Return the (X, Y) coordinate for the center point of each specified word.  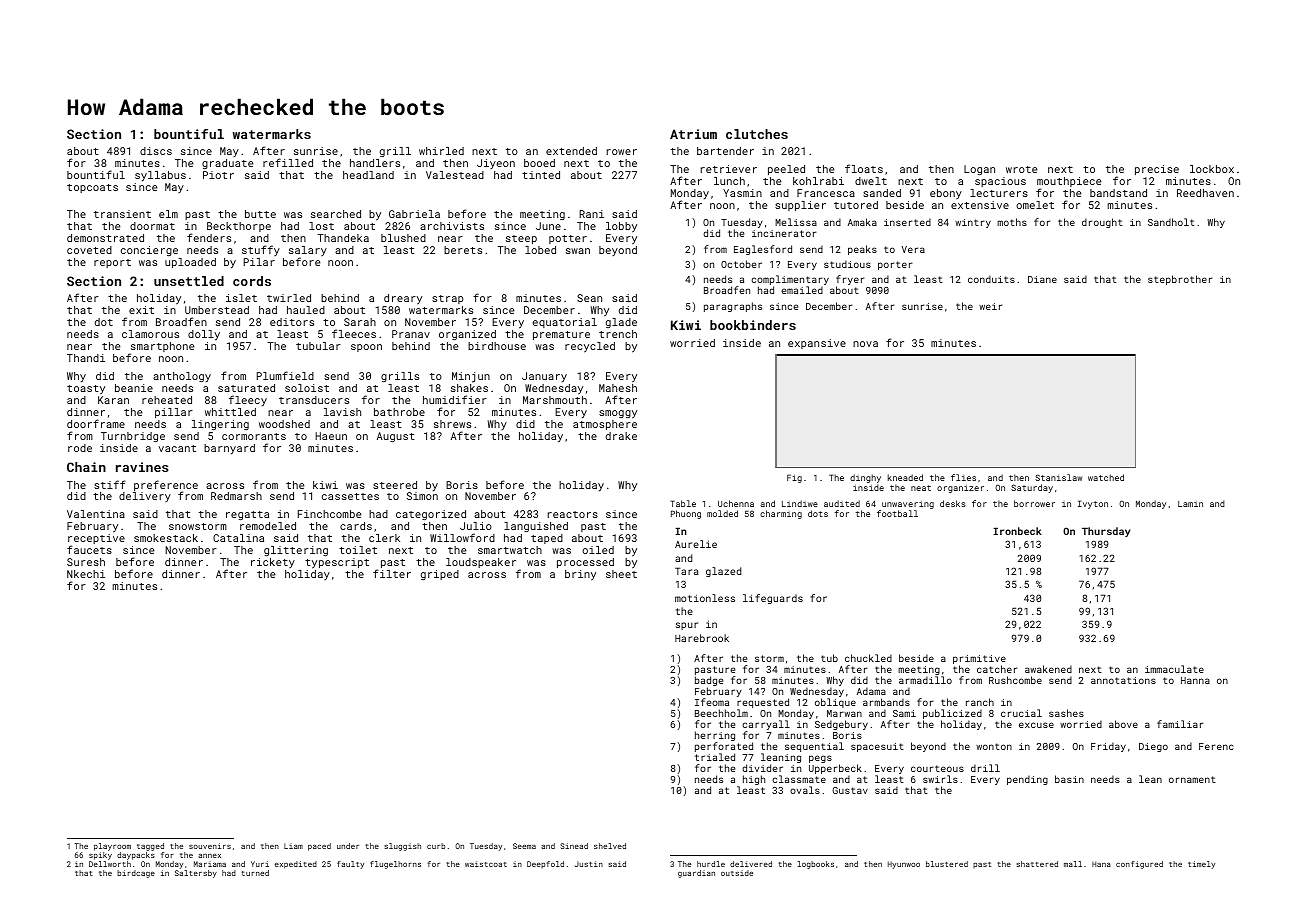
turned (255, 873)
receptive (96, 540)
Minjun (471, 377)
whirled (441, 151)
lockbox (1212, 169)
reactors (573, 514)
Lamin (1190, 504)
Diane (1042, 279)
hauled (306, 310)
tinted (541, 175)
